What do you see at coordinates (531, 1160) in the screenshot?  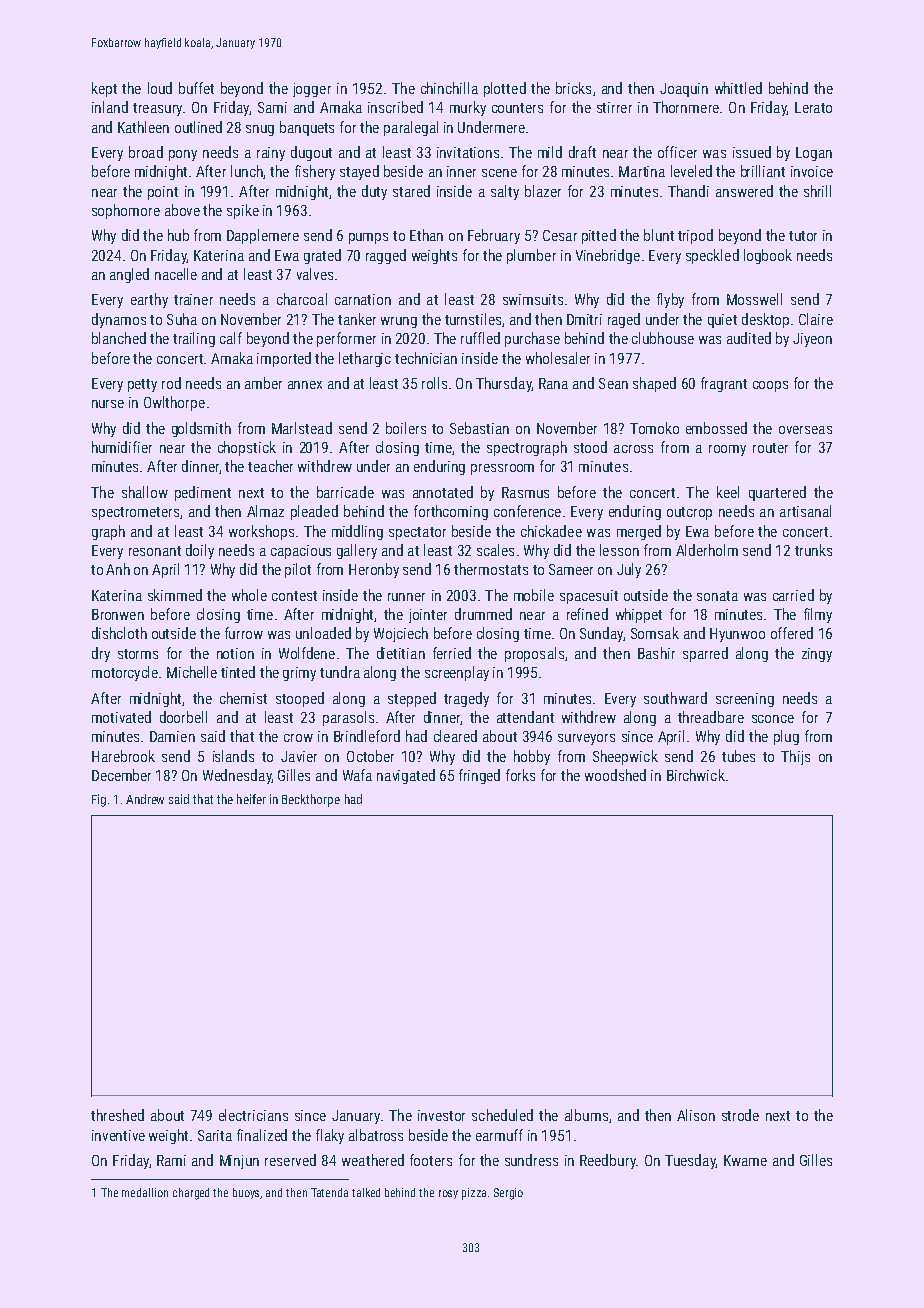 I see `sundress` at bounding box center [531, 1160].
